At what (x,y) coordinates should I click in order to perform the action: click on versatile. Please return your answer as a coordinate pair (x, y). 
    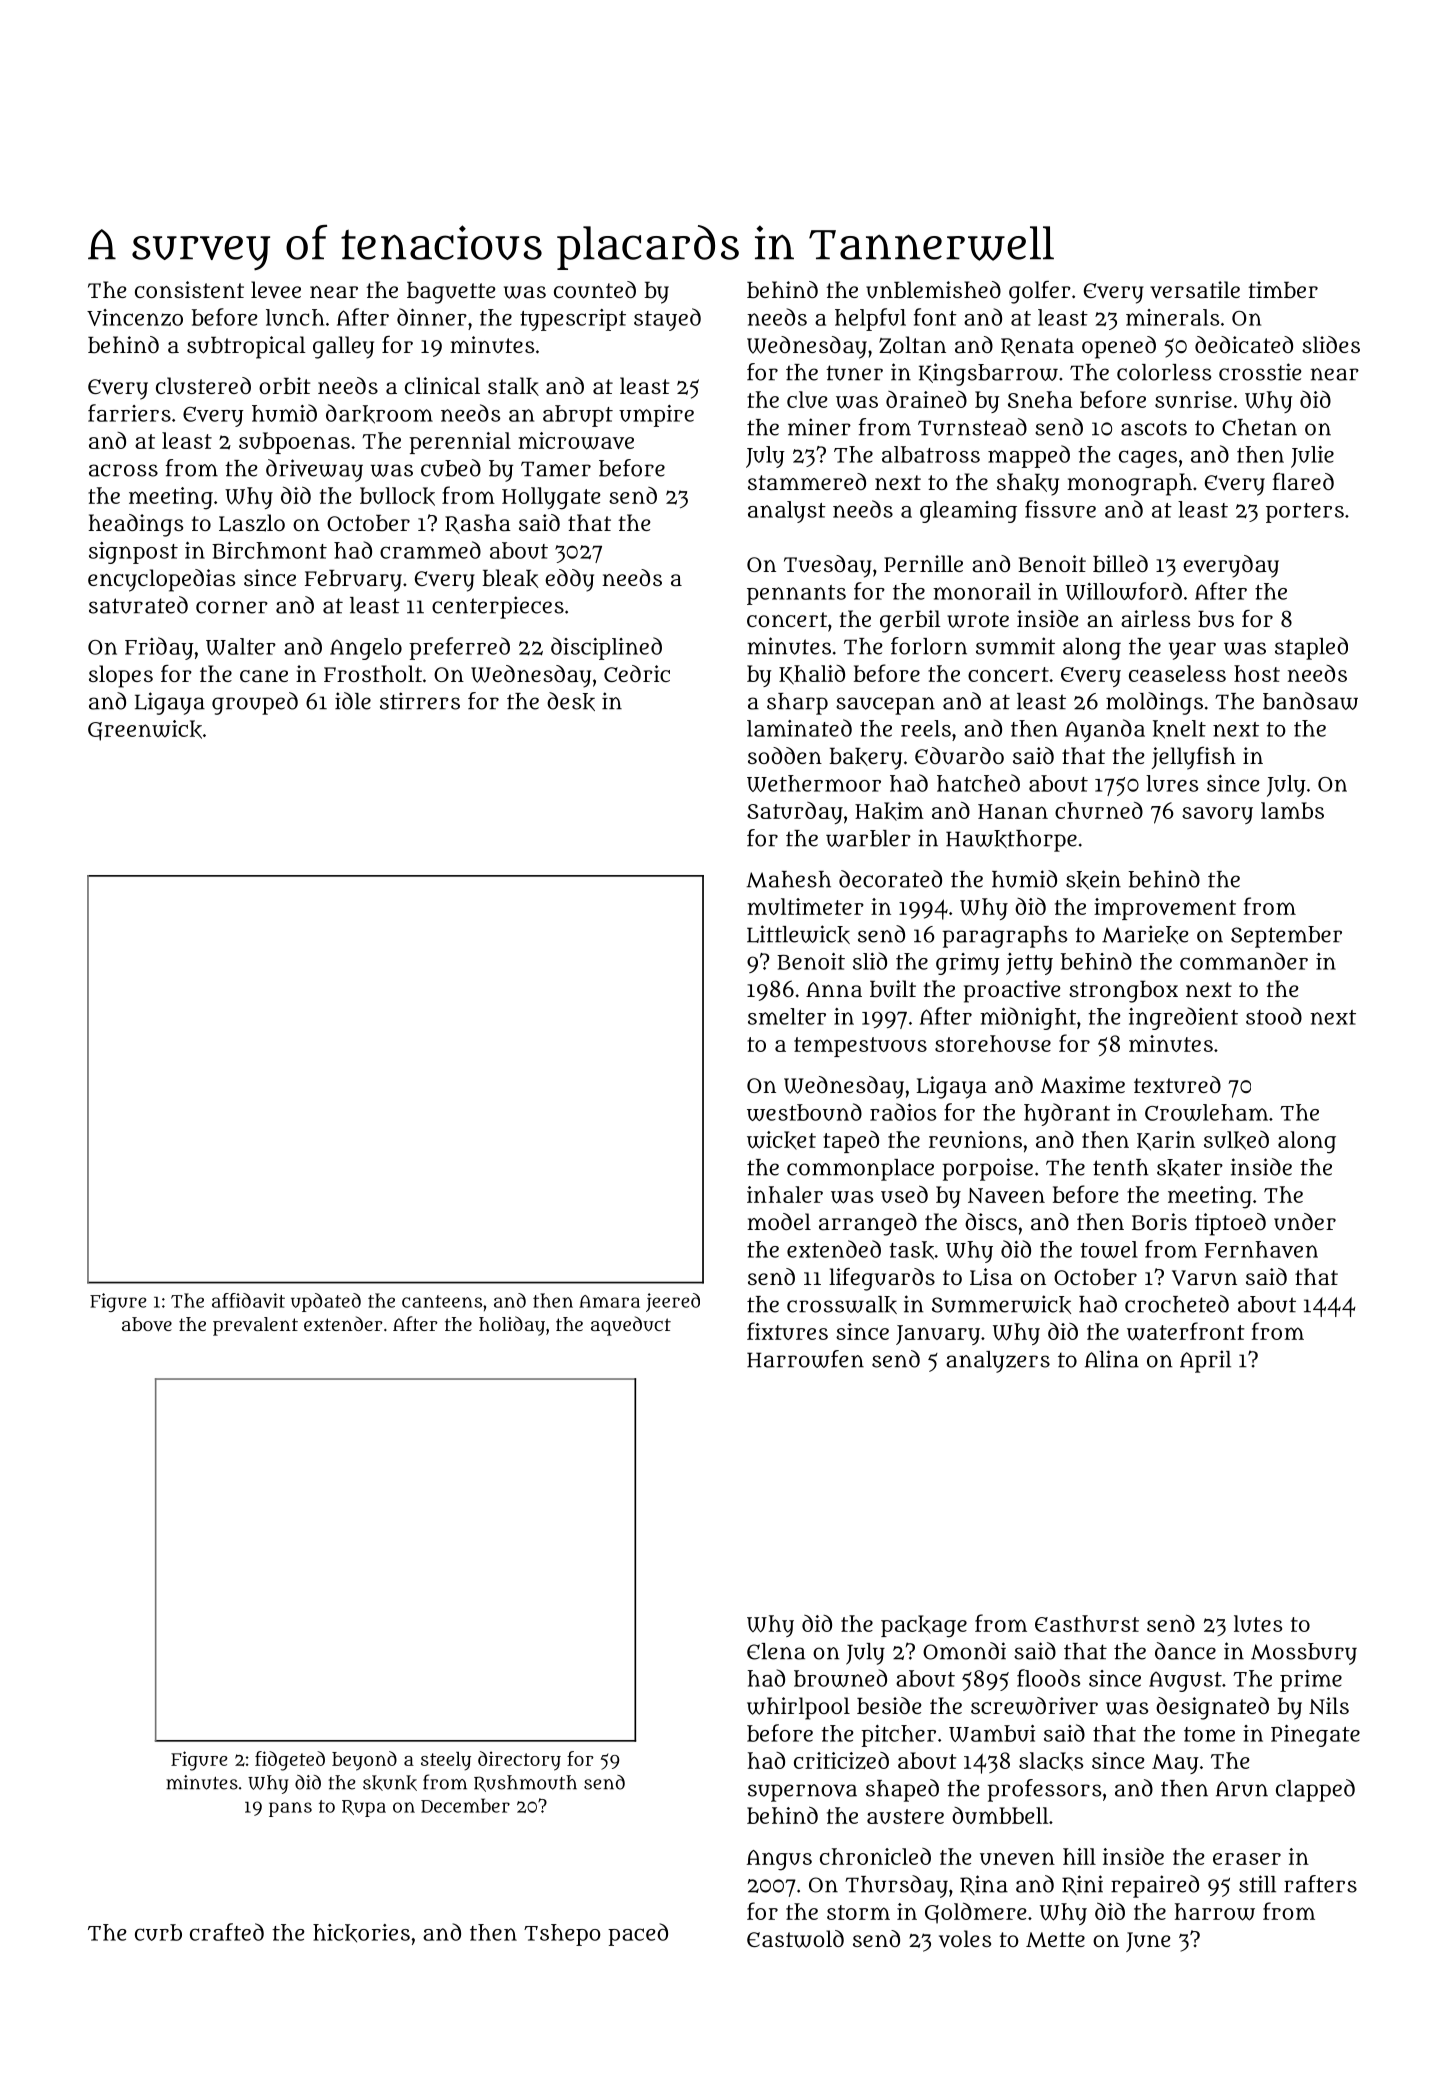
    Looking at the image, I should click on (1195, 290).
